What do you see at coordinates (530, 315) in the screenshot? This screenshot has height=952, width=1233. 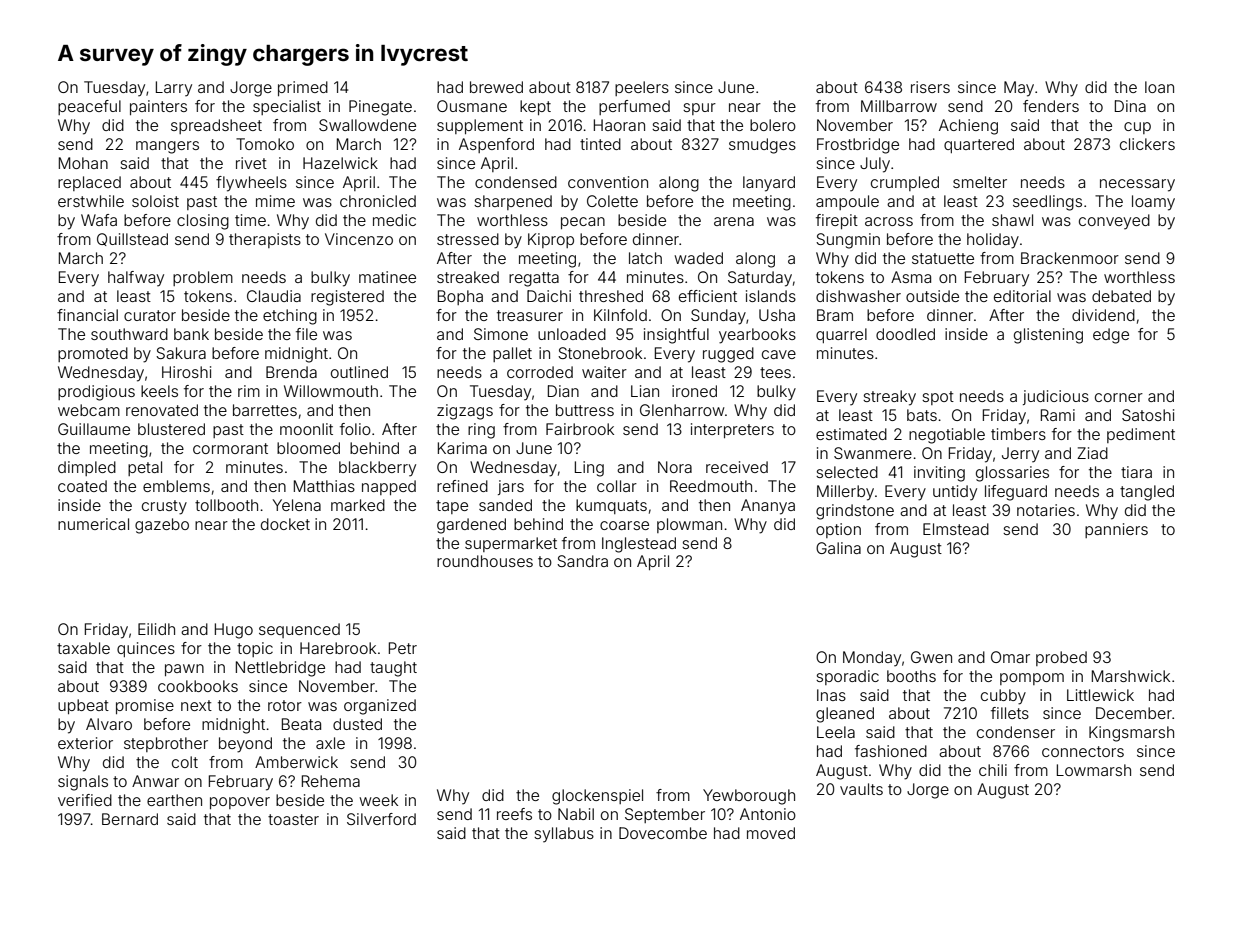 I see `treasurer` at bounding box center [530, 315].
